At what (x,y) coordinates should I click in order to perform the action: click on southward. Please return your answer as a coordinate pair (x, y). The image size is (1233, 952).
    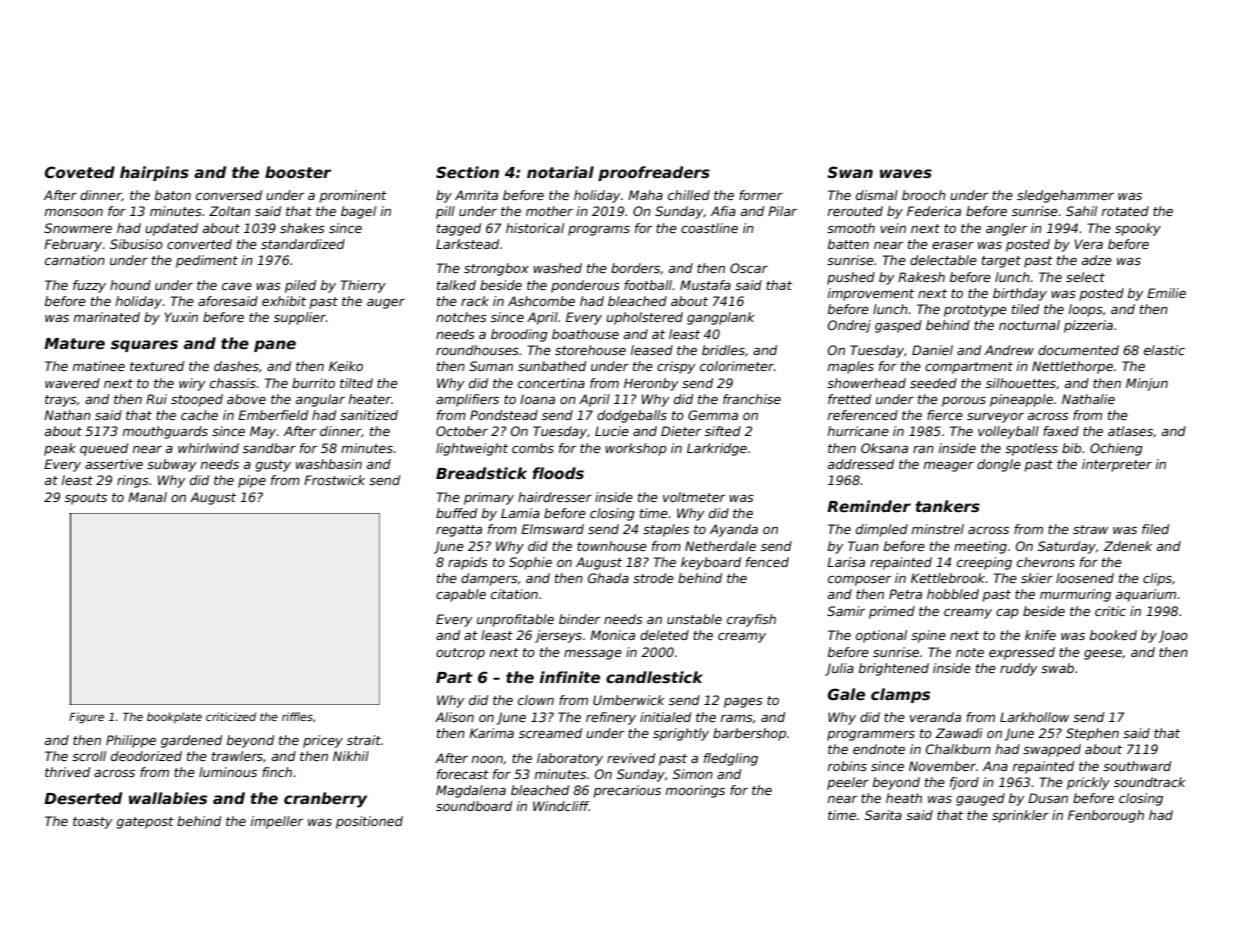
    Looking at the image, I should click on (1137, 766).
